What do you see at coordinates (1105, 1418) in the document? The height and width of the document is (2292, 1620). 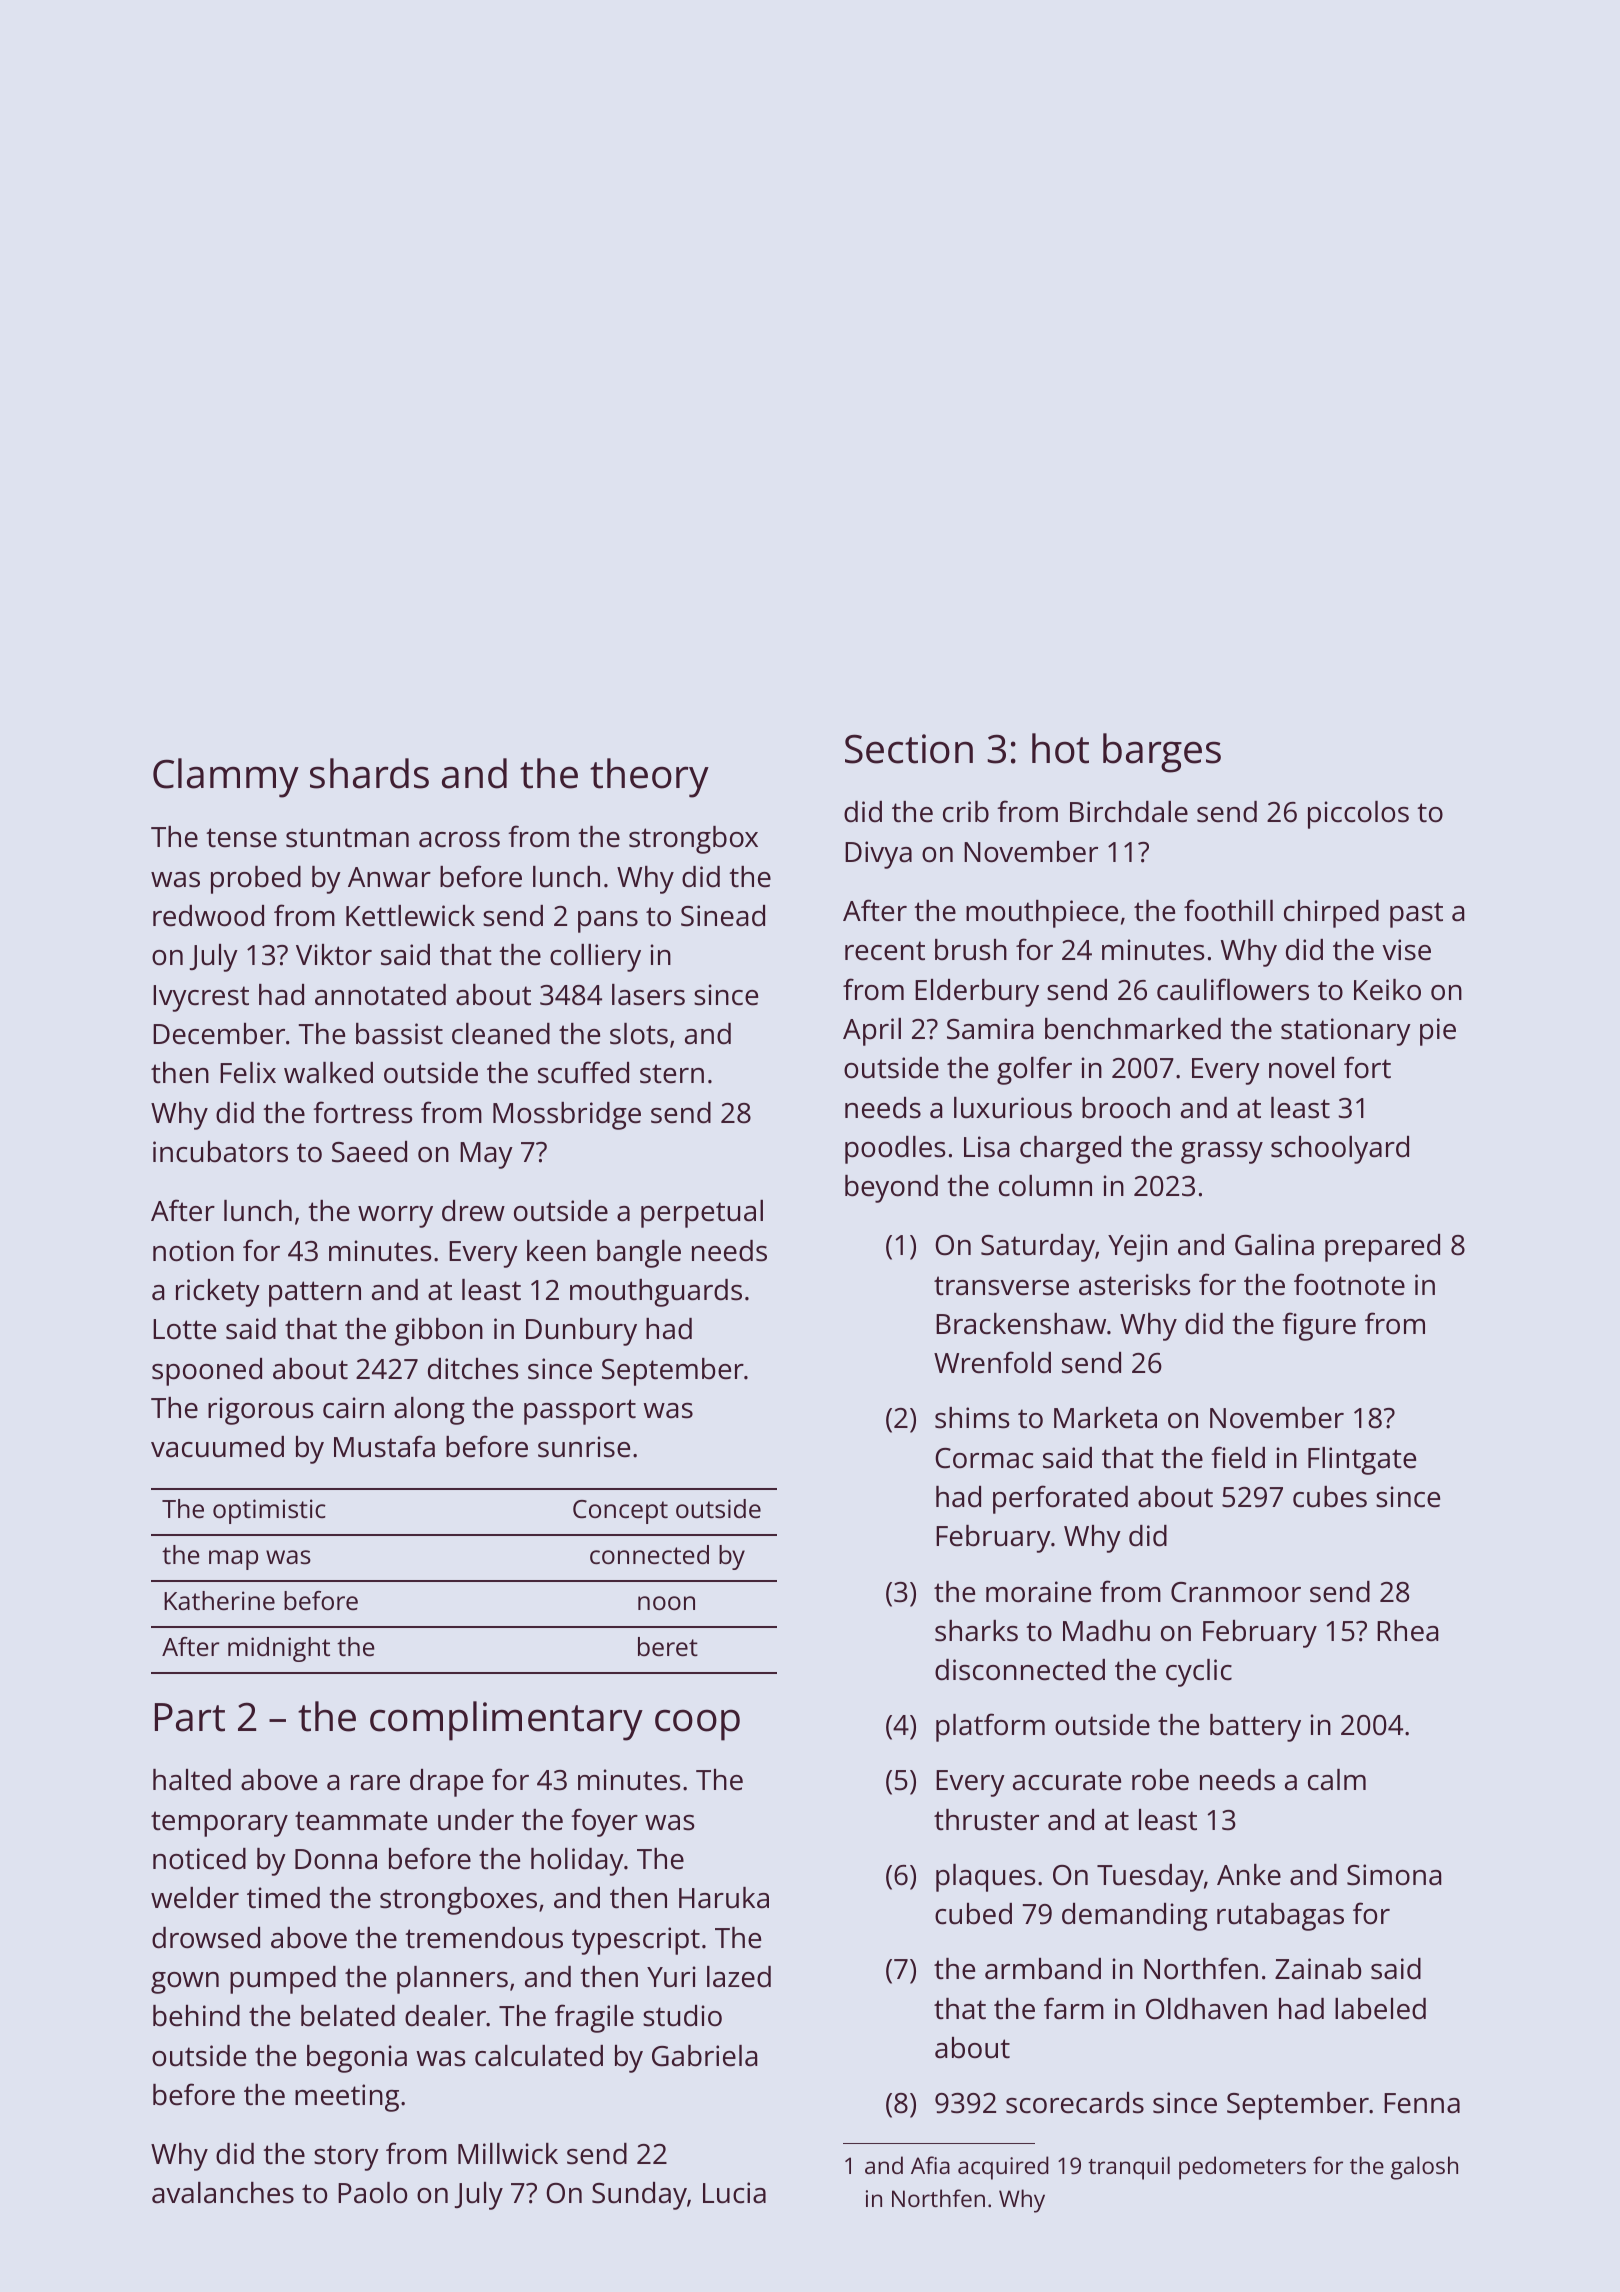 I see `Marketa` at bounding box center [1105, 1418].
